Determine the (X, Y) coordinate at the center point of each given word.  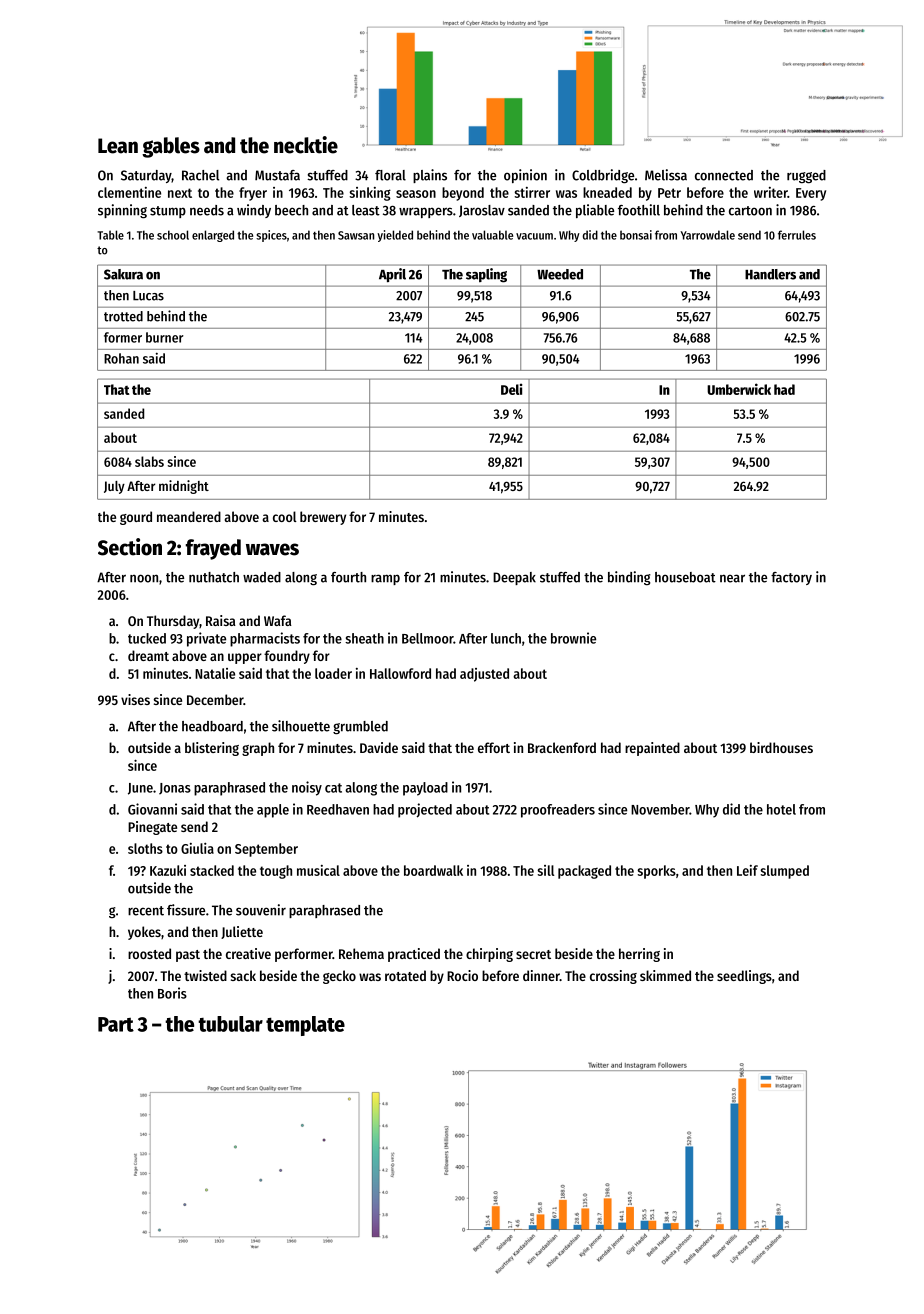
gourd (136, 518)
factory (791, 578)
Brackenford (562, 747)
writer (771, 192)
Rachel (200, 175)
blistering (212, 749)
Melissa (666, 175)
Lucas (148, 296)
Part (116, 1024)
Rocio (462, 975)
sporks (657, 872)
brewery (323, 518)
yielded (395, 236)
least (366, 210)
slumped (785, 872)
